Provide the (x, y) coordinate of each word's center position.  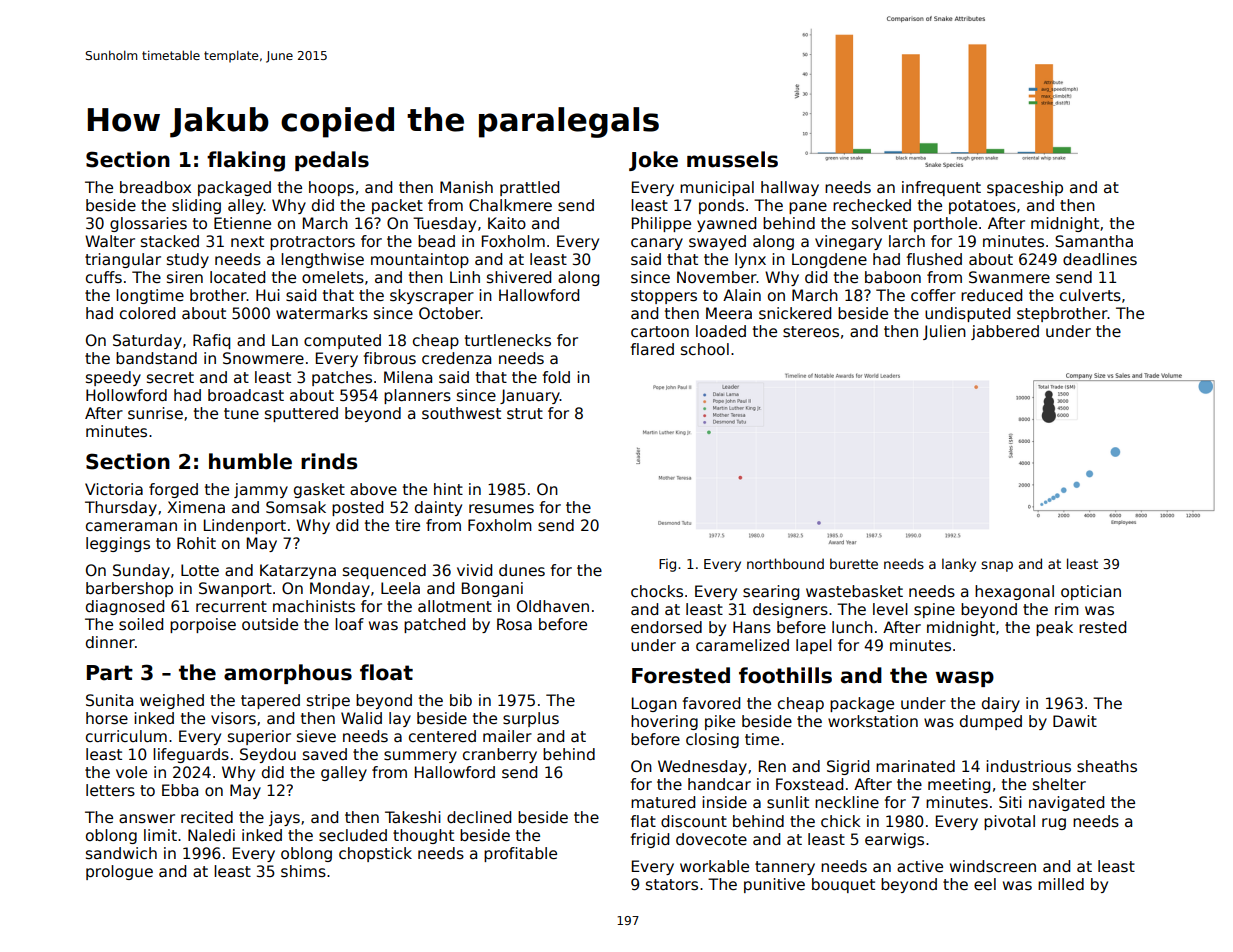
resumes (501, 509)
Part (110, 673)
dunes (522, 570)
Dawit (1075, 721)
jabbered (1005, 332)
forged (173, 490)
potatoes (982, 207)
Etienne (242, 223)
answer (147, 819)
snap (997, 566)
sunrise (155, 413)
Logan (654, 704)
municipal (717, 188)
